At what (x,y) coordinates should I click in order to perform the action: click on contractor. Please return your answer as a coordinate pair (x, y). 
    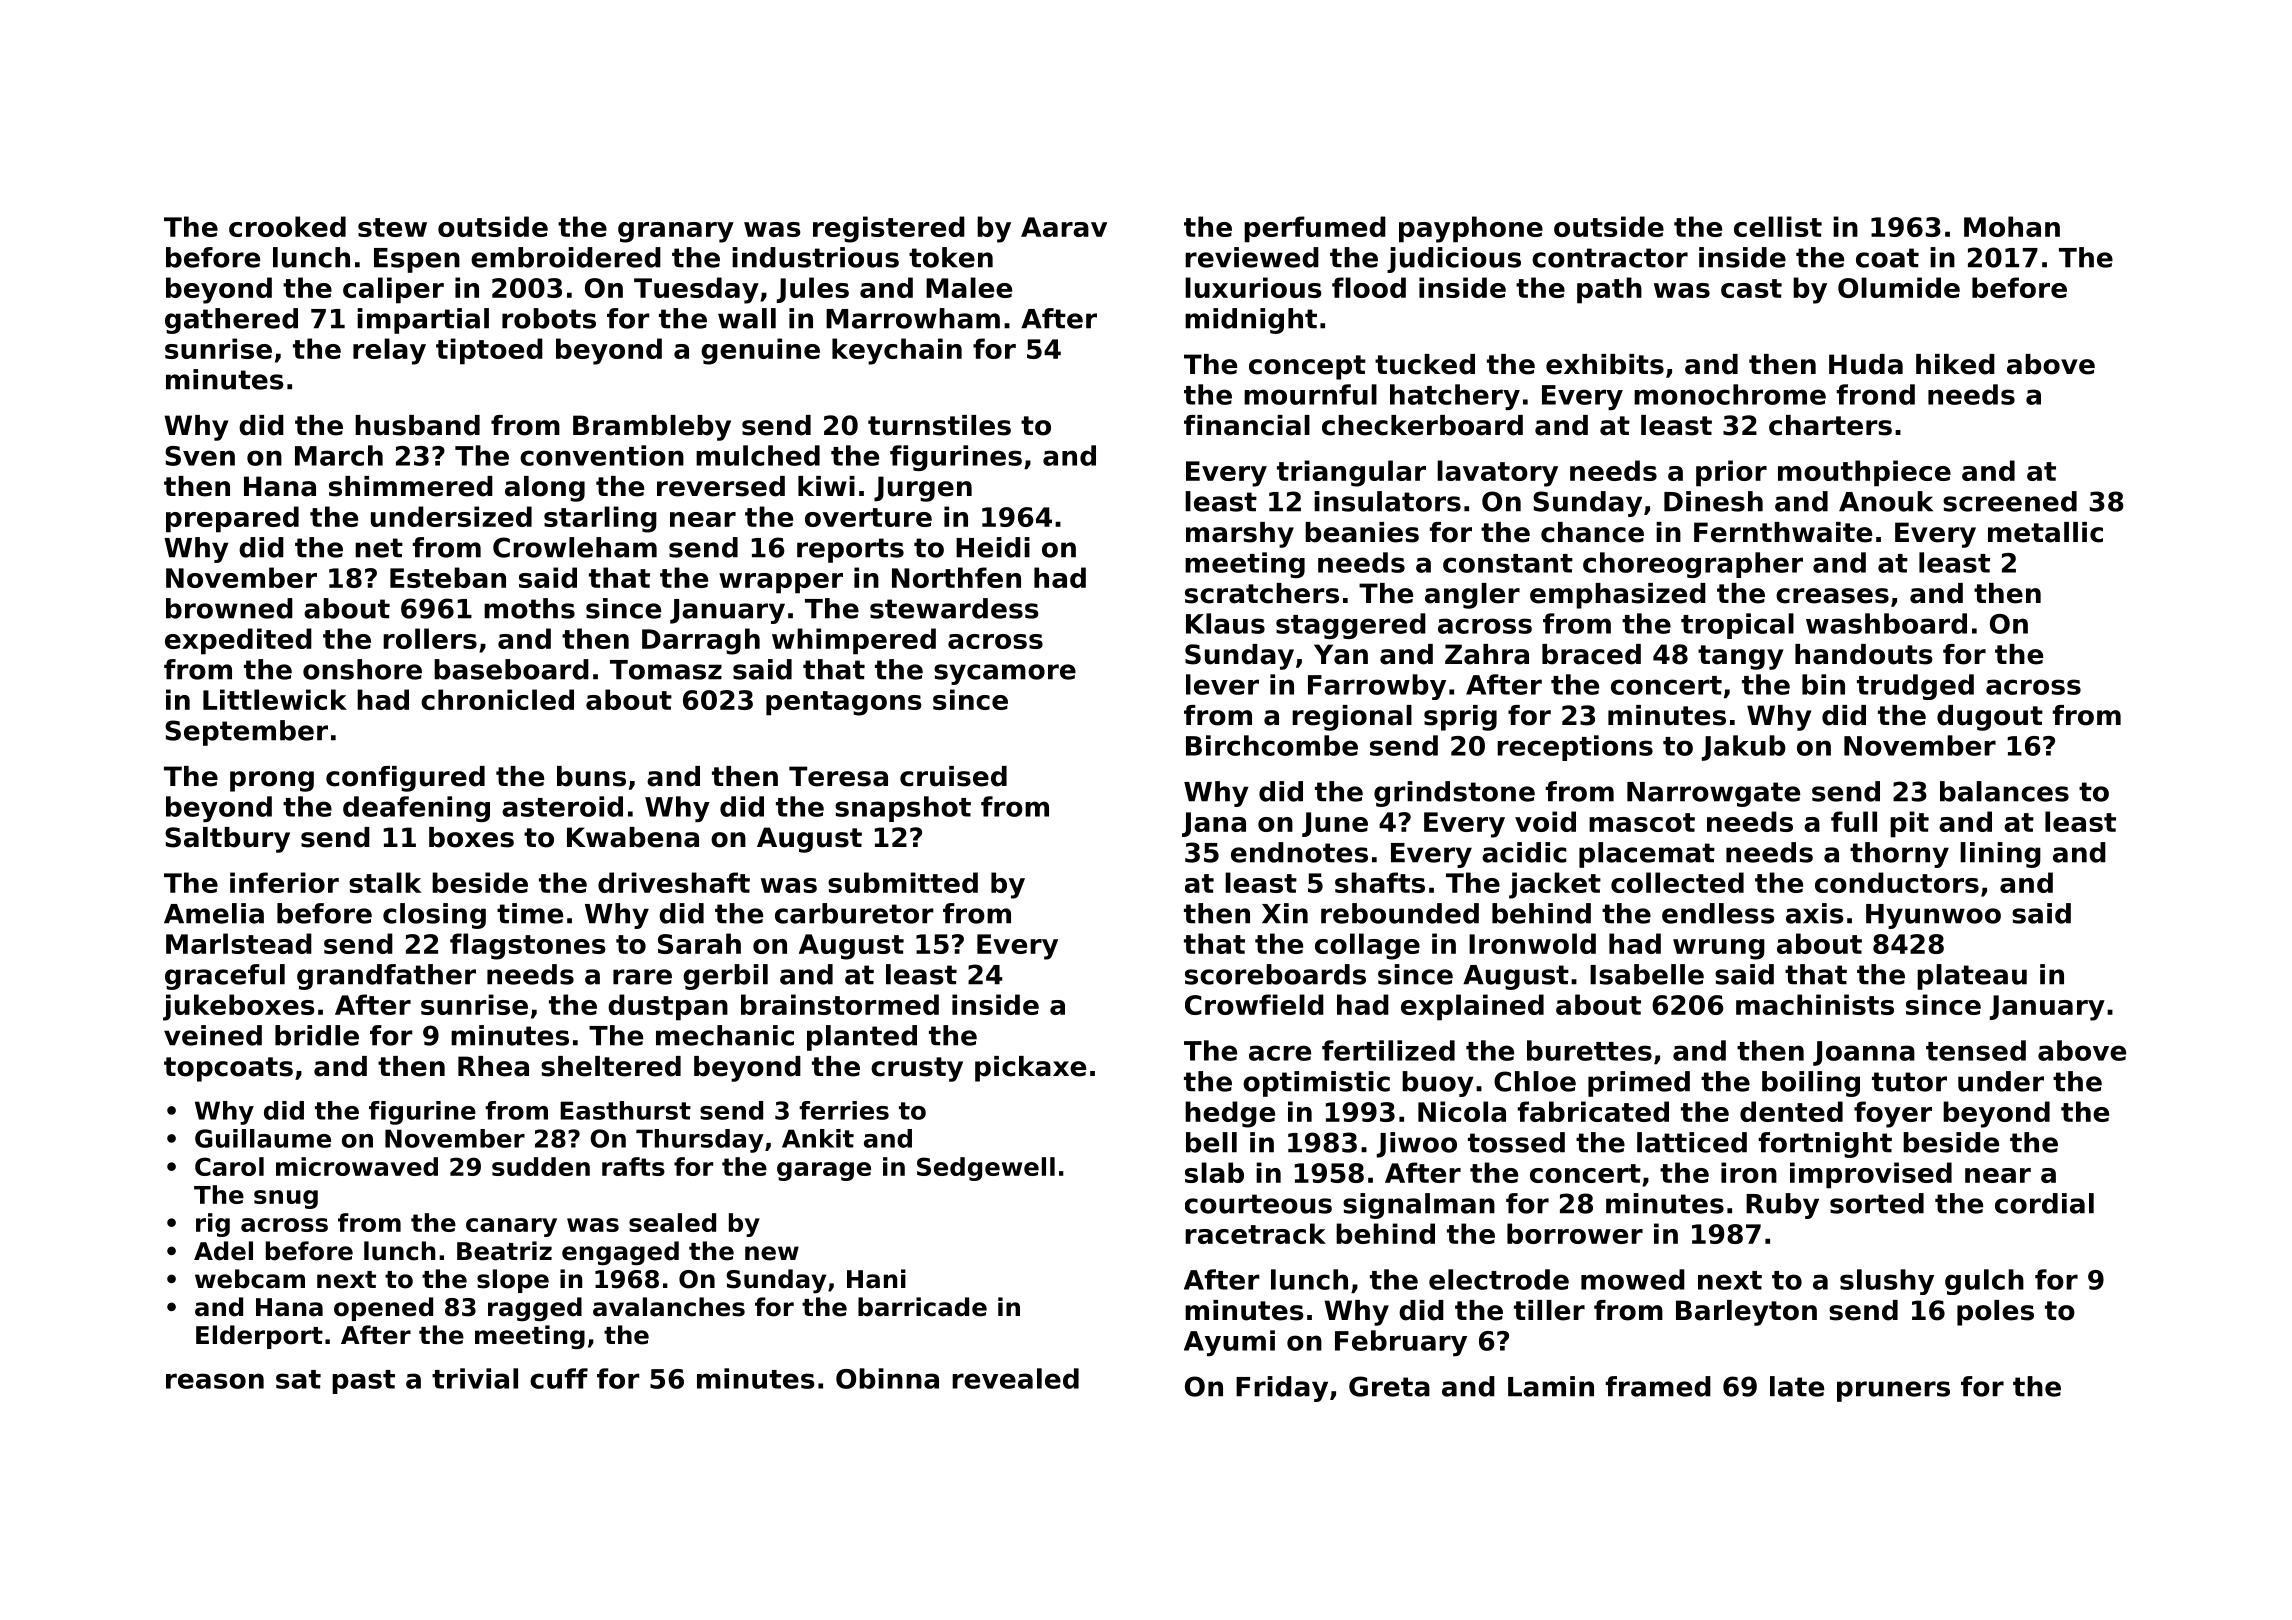
    Looking at the image, I should click on (1610, 258).
